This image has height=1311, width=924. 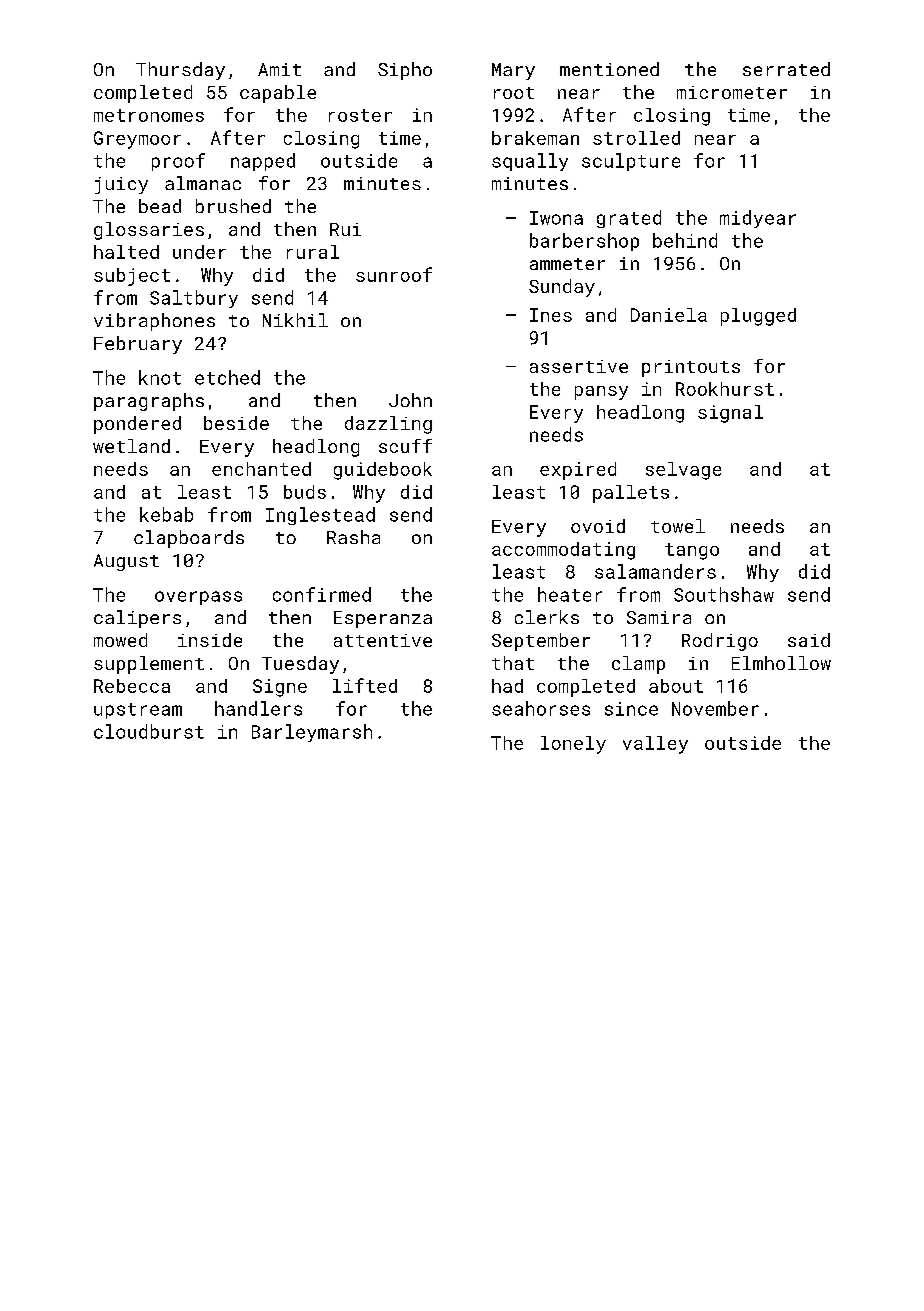 I want to click on Southshaw, so click(x=724, y=594).
